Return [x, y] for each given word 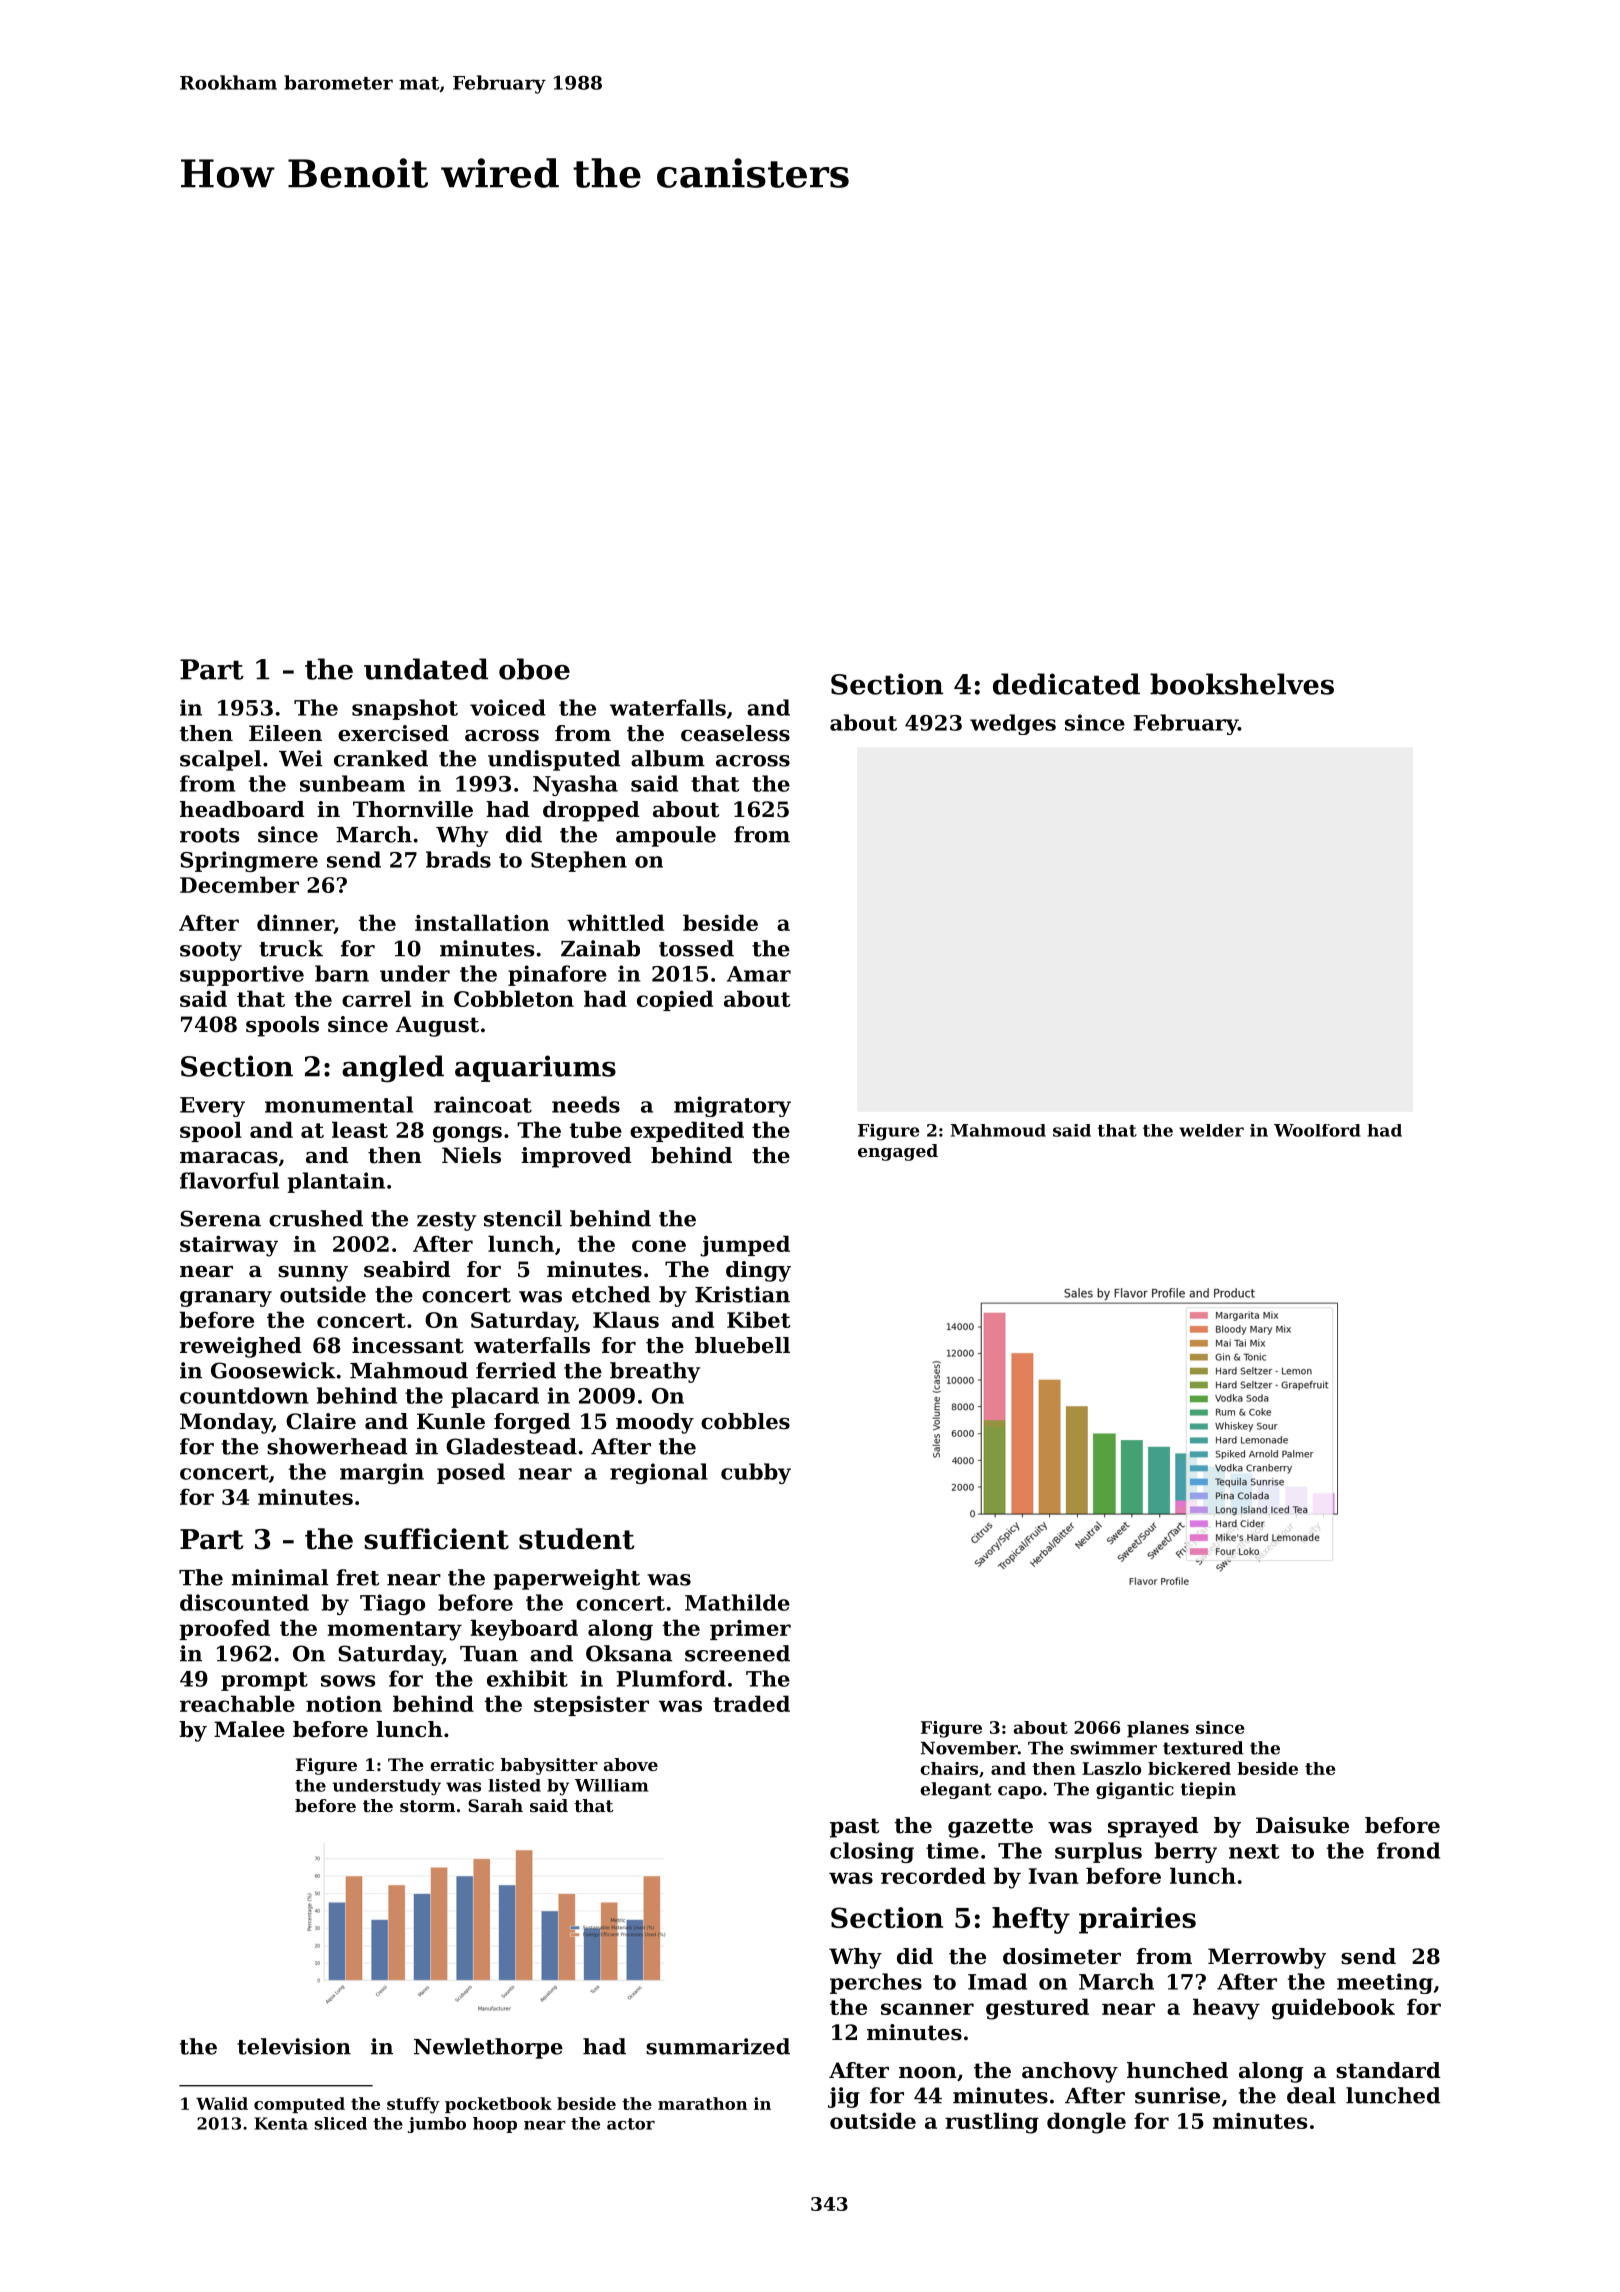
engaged [898, 1152]
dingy [758, 1271]
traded [751, 1703]
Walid [222, 2103]
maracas [229, 1158]
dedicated [1066, 684]
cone [659, 1246]
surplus [1098, 1852]
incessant [408, 1345]
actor [631, 2124]
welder [1211, 1130]
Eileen [285, 733]
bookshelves [1242, 684]
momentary [394, 1631]
